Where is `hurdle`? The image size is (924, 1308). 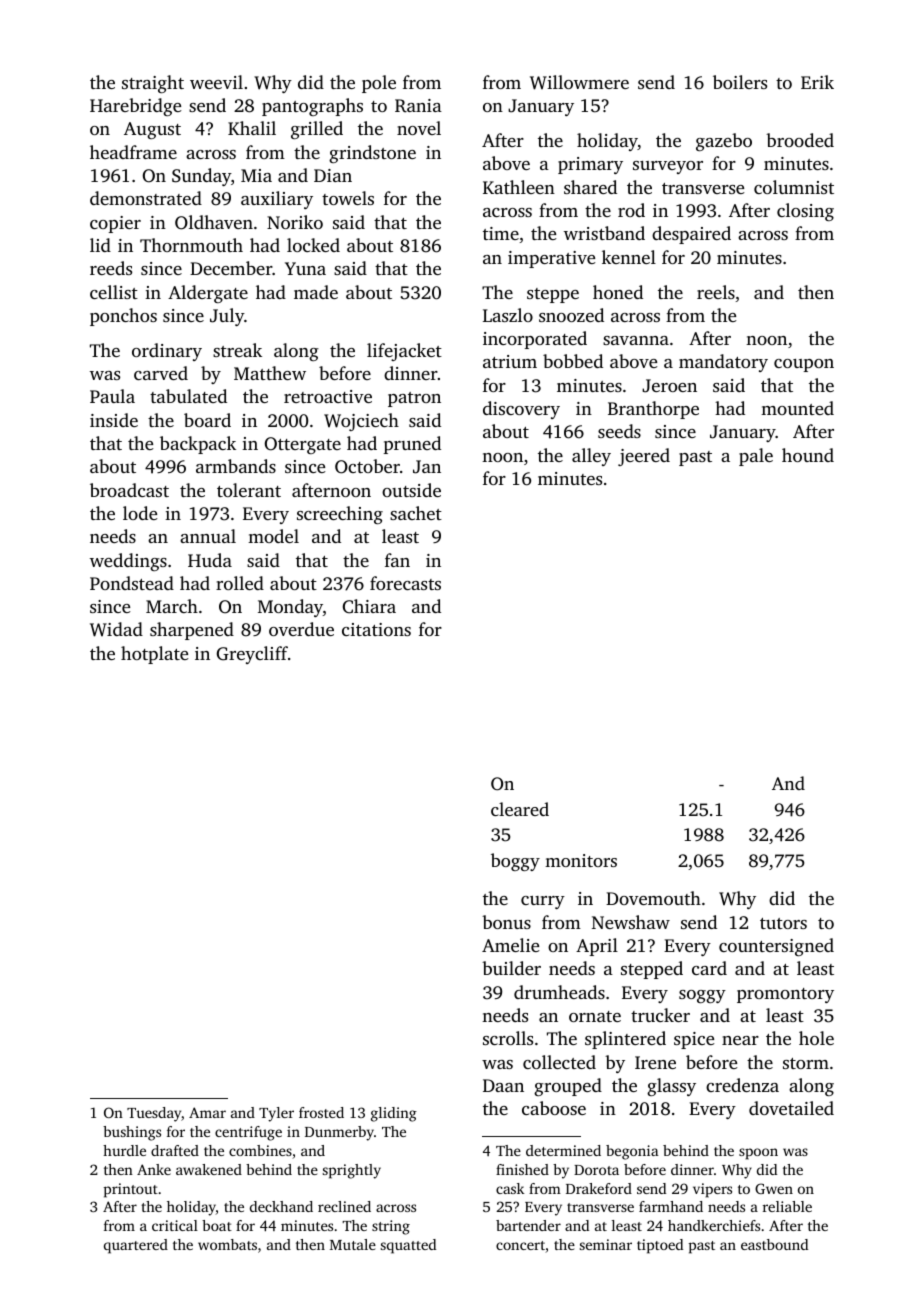
hurdle is located at coordinates (124, 1150).
